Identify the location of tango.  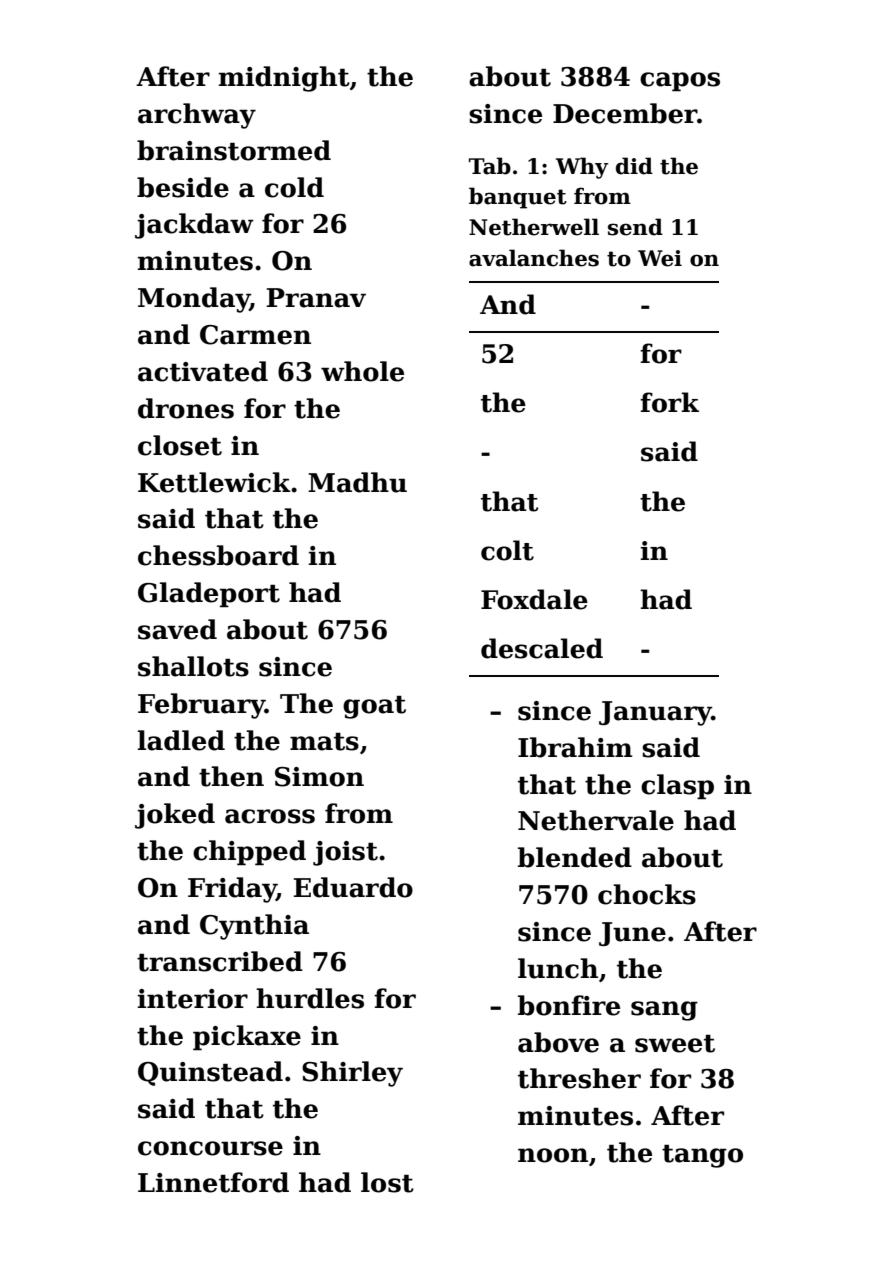
(702, 1156).
